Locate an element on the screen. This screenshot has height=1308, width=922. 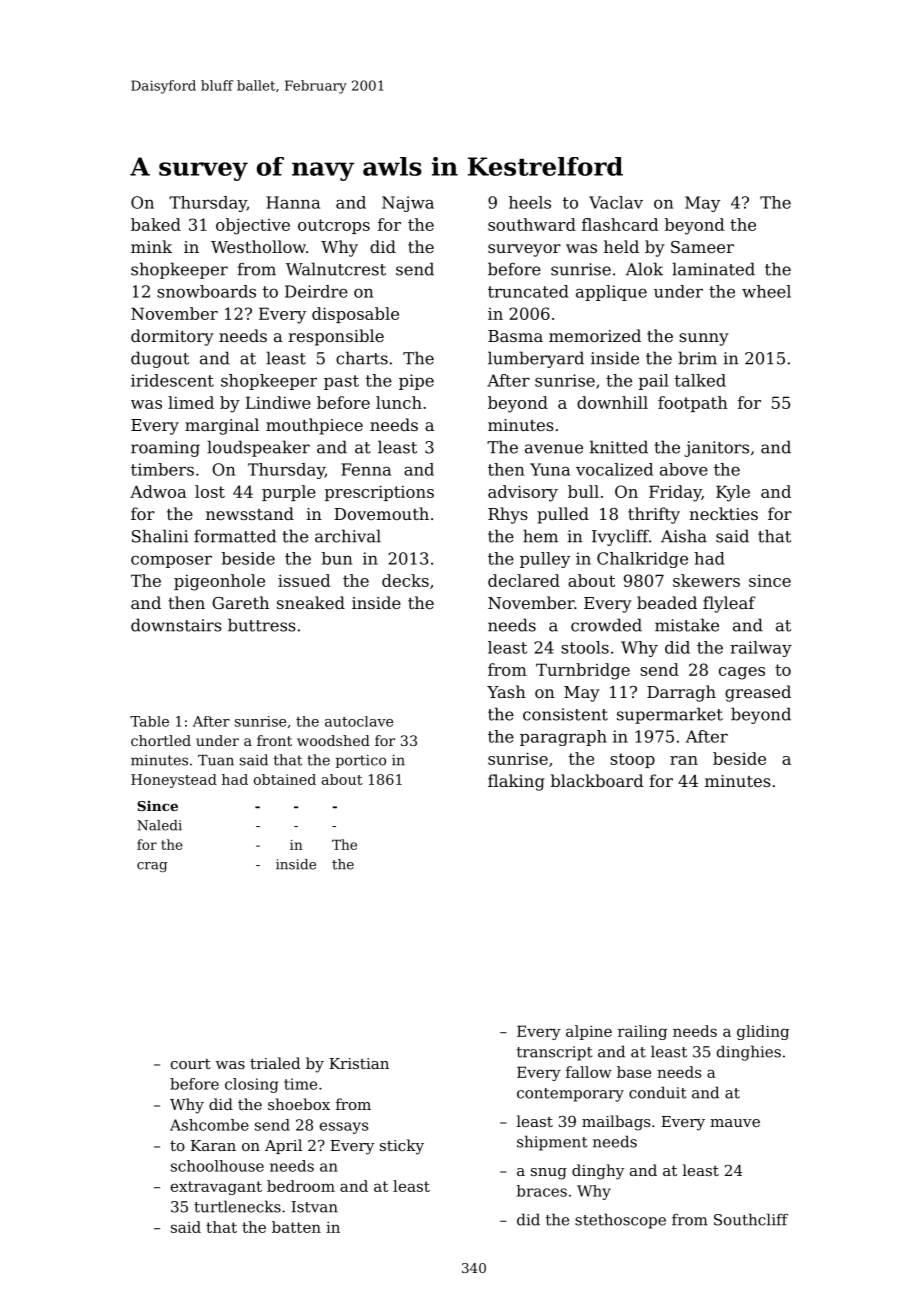
Chalkridge is located at coordinates (642, 560).
